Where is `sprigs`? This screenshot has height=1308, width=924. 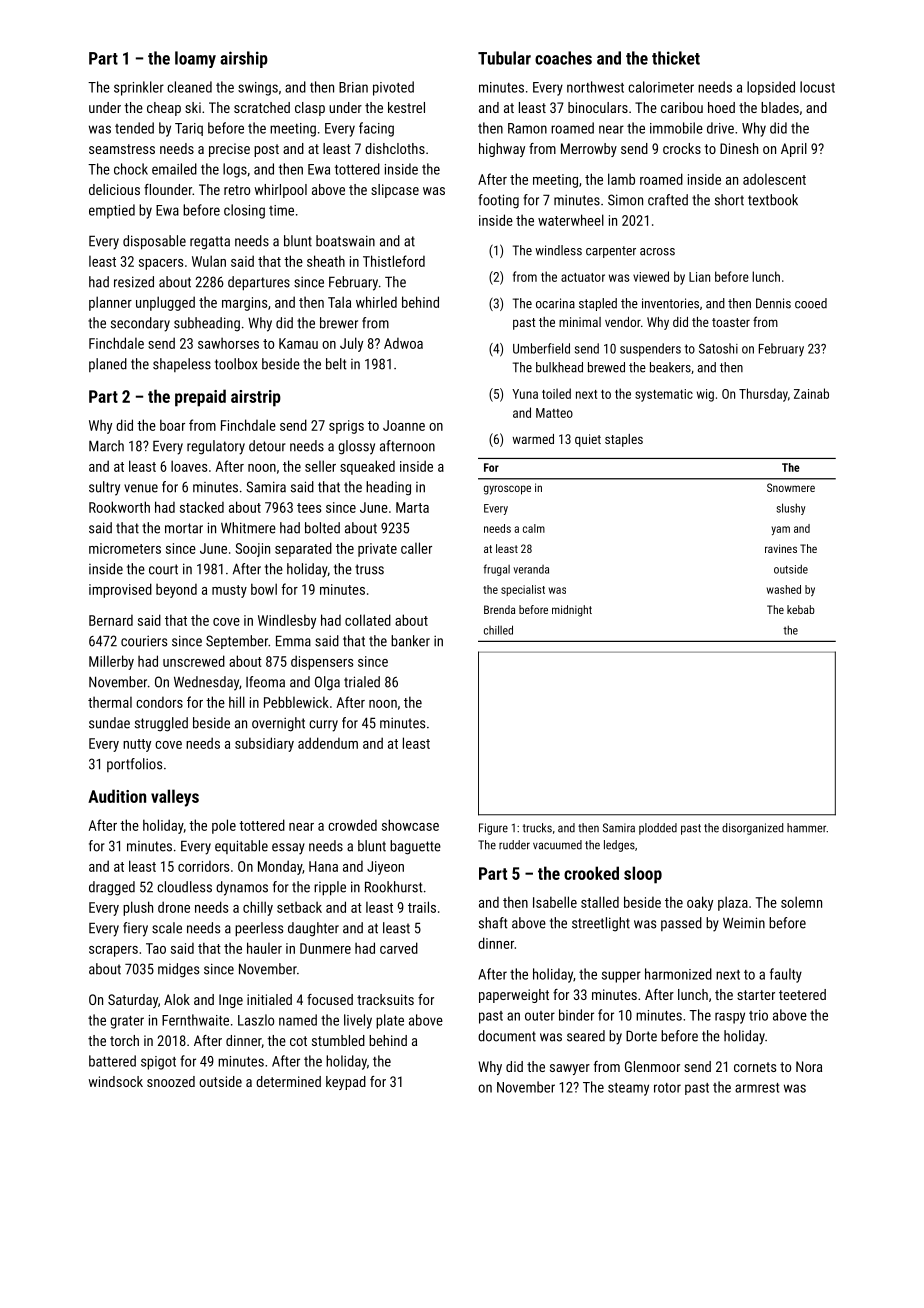 sprigs is located at coordinates (346, 427).
